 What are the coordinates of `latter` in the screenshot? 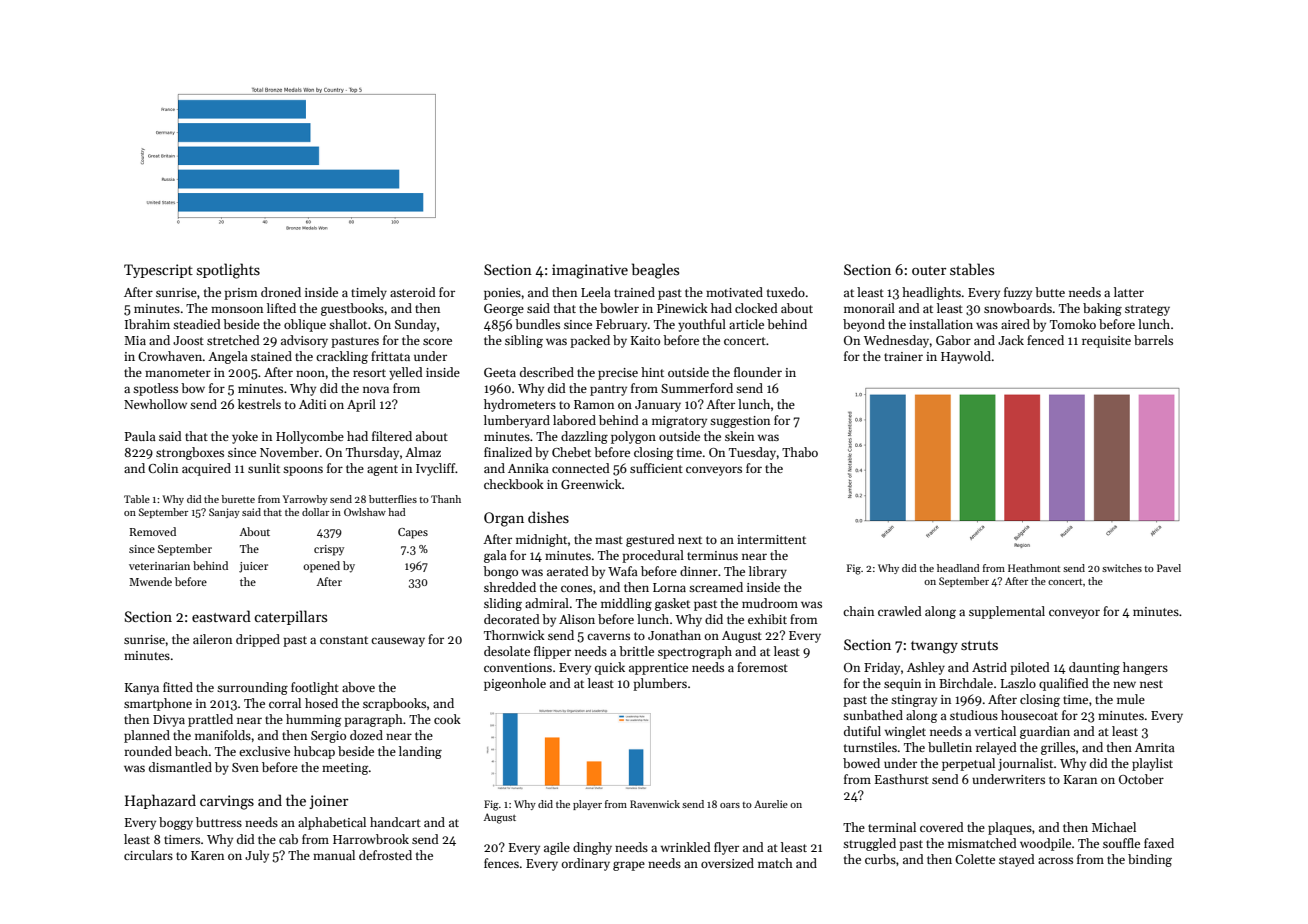 It's located at (1129, 292).
